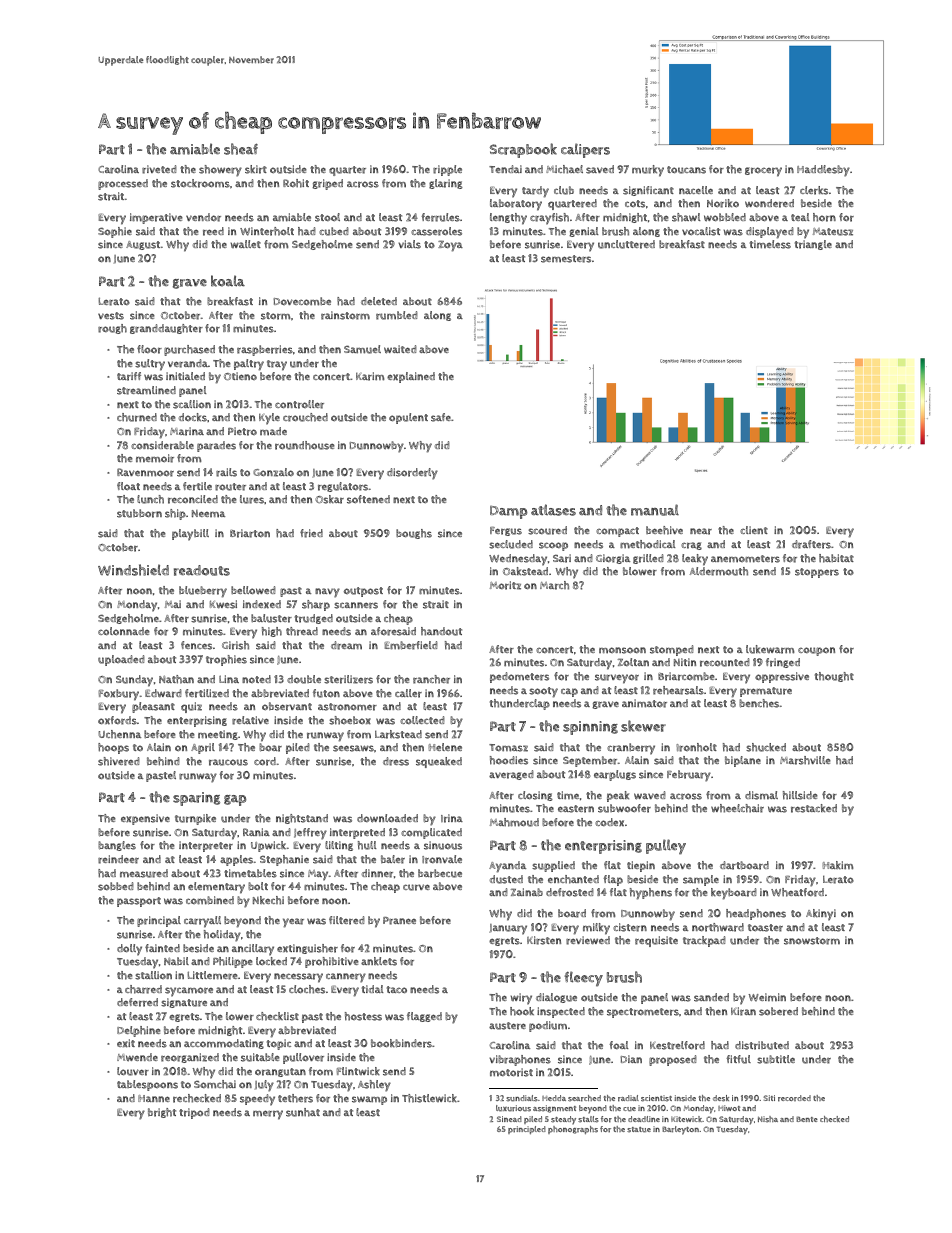 The image size is (952, 1233). What do you see at coordinates (505, 585) in the screenshot?
I see `Moritz` at bounding box center [505, 585].
